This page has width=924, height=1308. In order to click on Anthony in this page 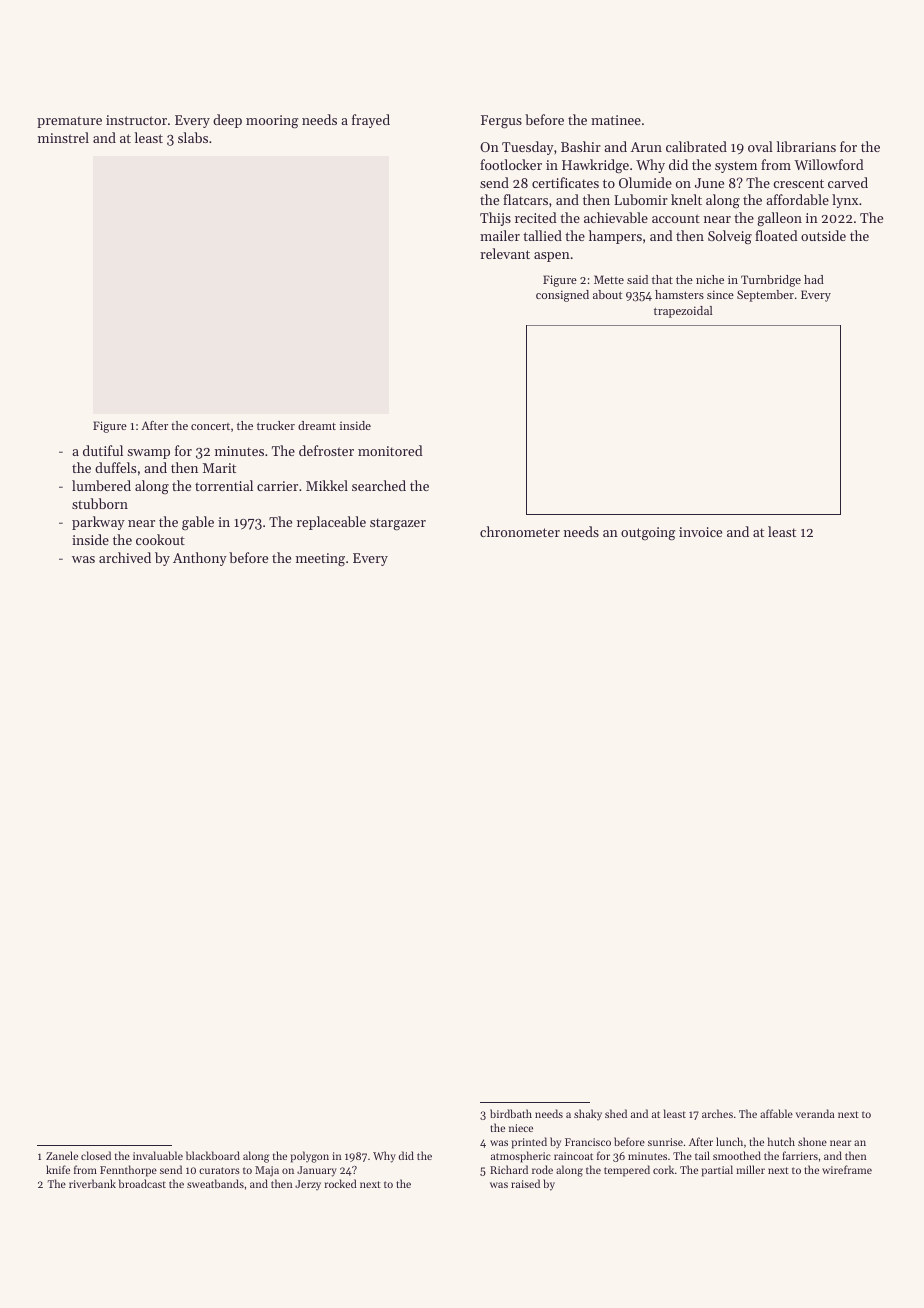, I will do `click(200, 559)`.
